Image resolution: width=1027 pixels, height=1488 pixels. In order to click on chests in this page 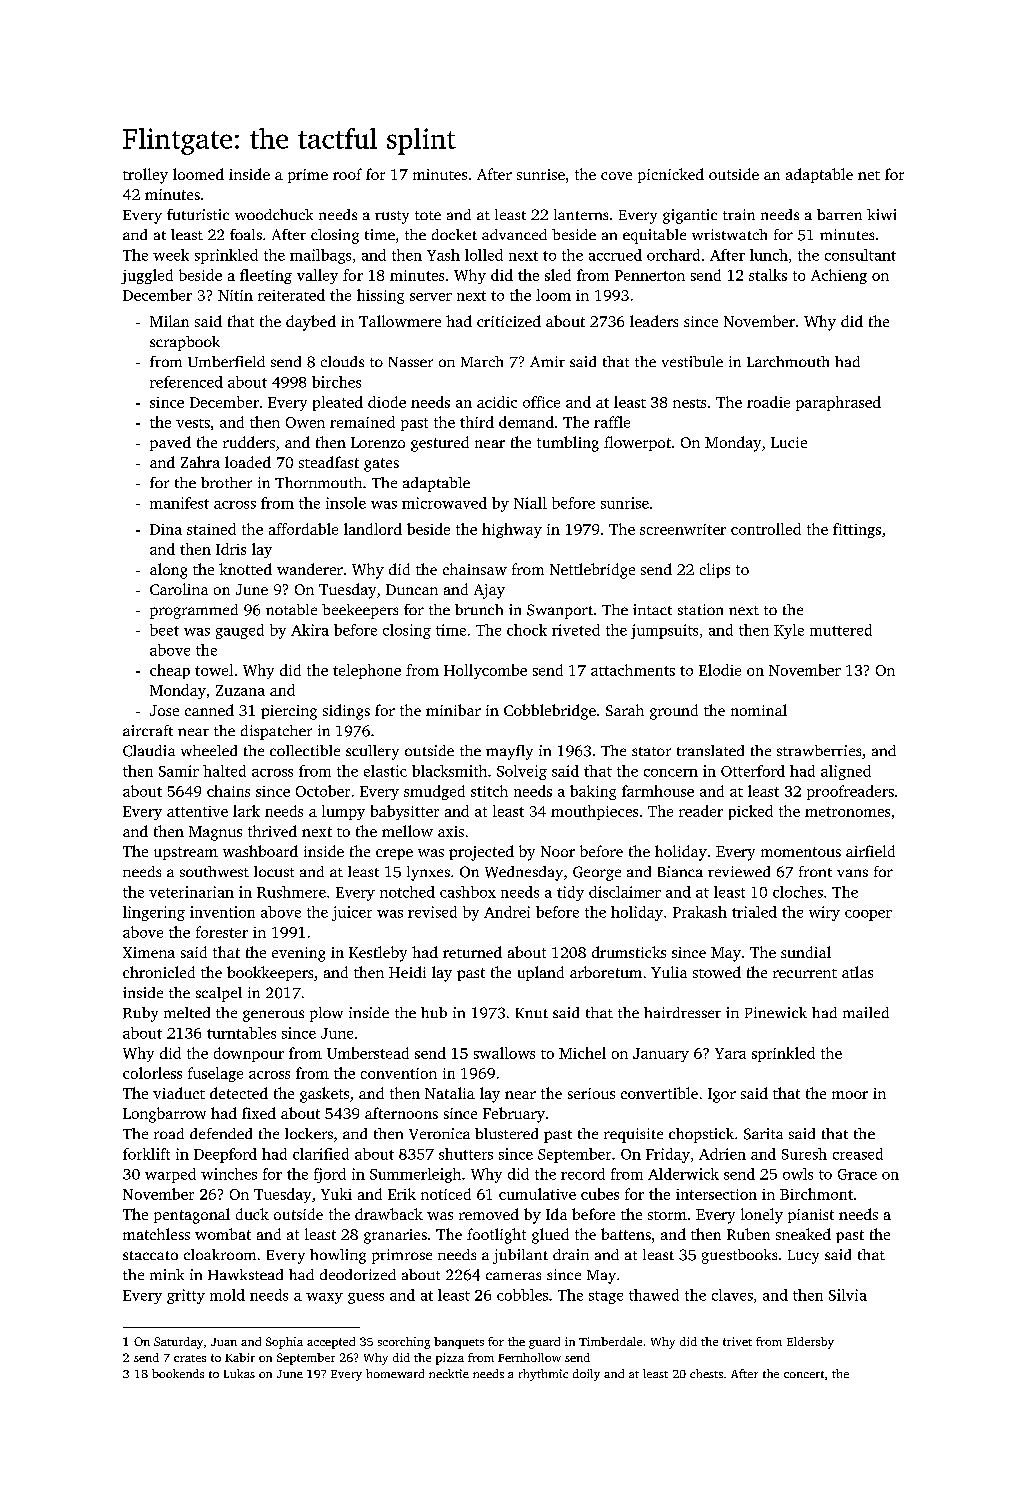, I will do `click(706, 1373)`.
